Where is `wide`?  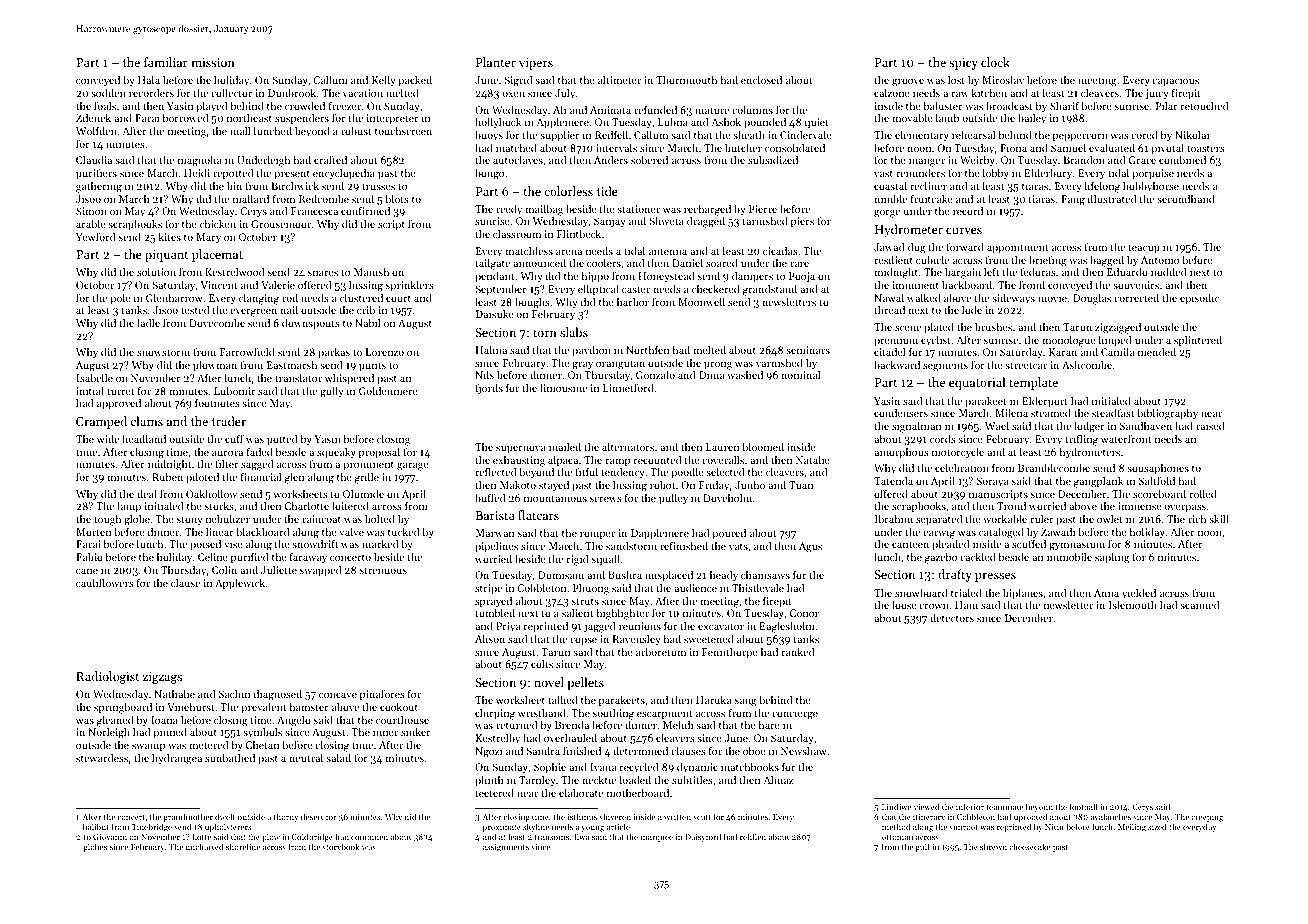
wide is located at coordinates (108, 439).
